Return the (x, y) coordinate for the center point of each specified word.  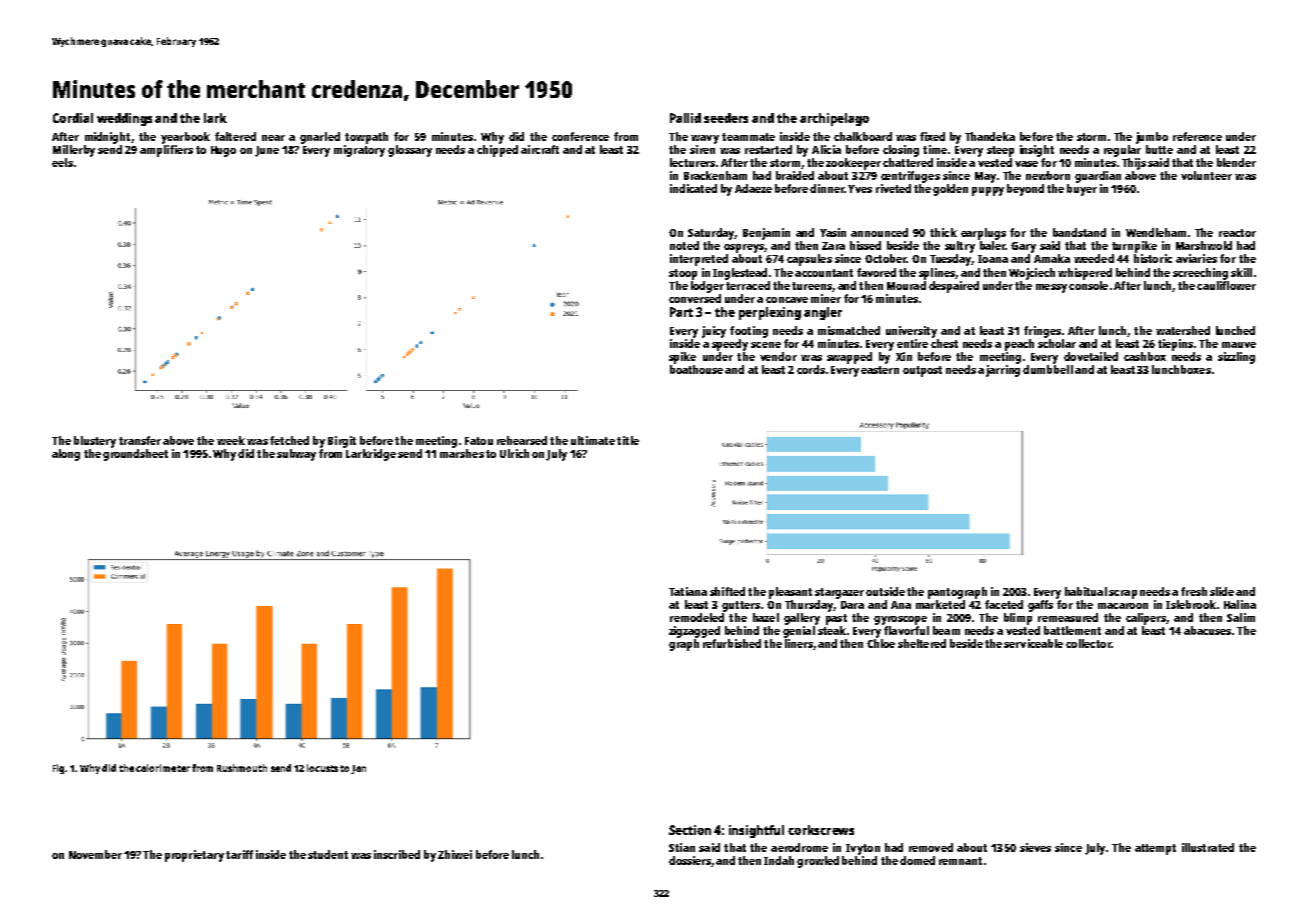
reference (1197, 136)
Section (690, 830)
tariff (239, 854)
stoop (683, 274)
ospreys (744, 248)
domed (917, 860)
